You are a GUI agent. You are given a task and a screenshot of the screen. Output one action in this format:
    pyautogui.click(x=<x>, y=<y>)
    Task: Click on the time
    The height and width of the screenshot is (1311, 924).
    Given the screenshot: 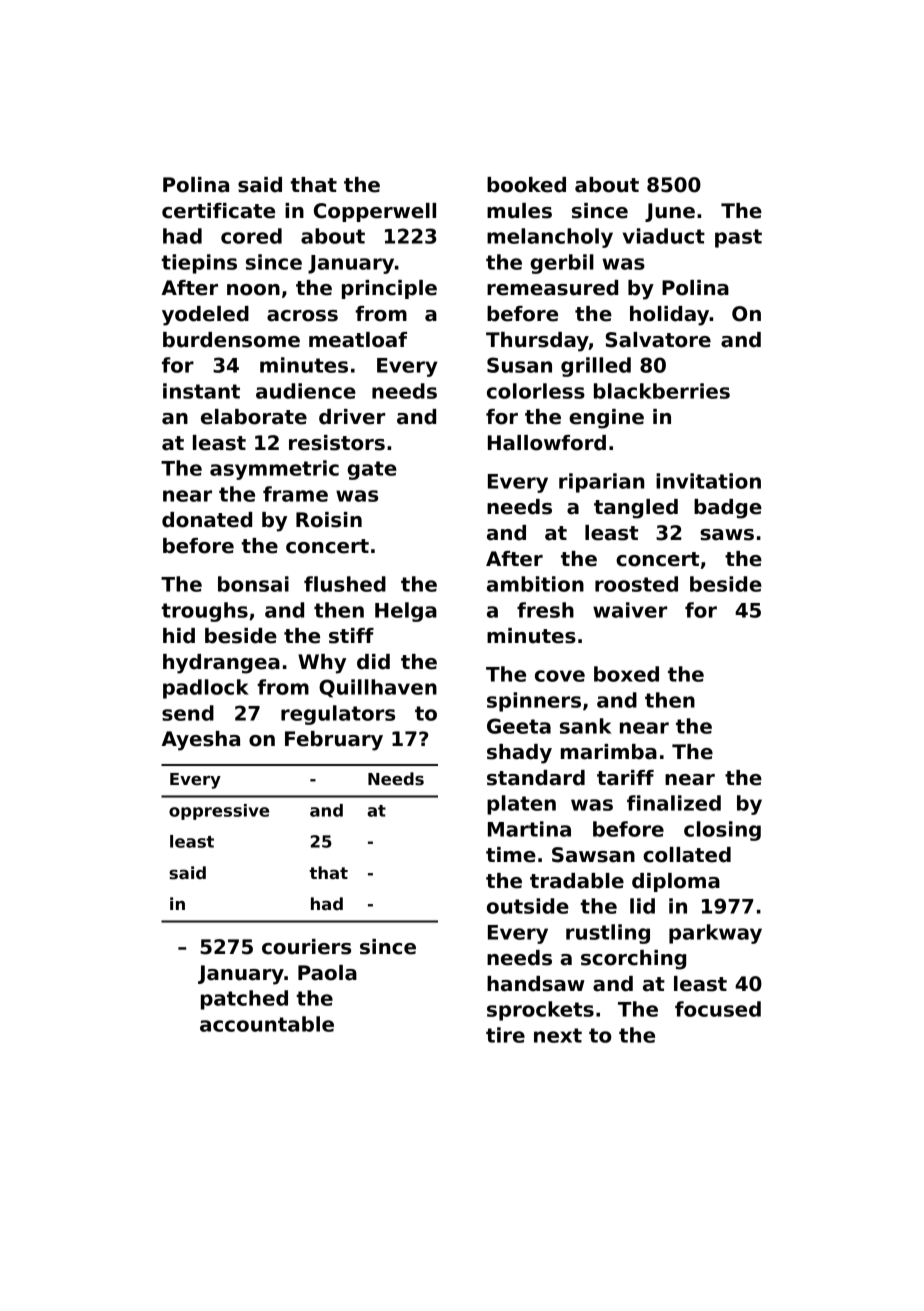 What is the action you would take?
    pyautogui.click(x=511, y=855)
